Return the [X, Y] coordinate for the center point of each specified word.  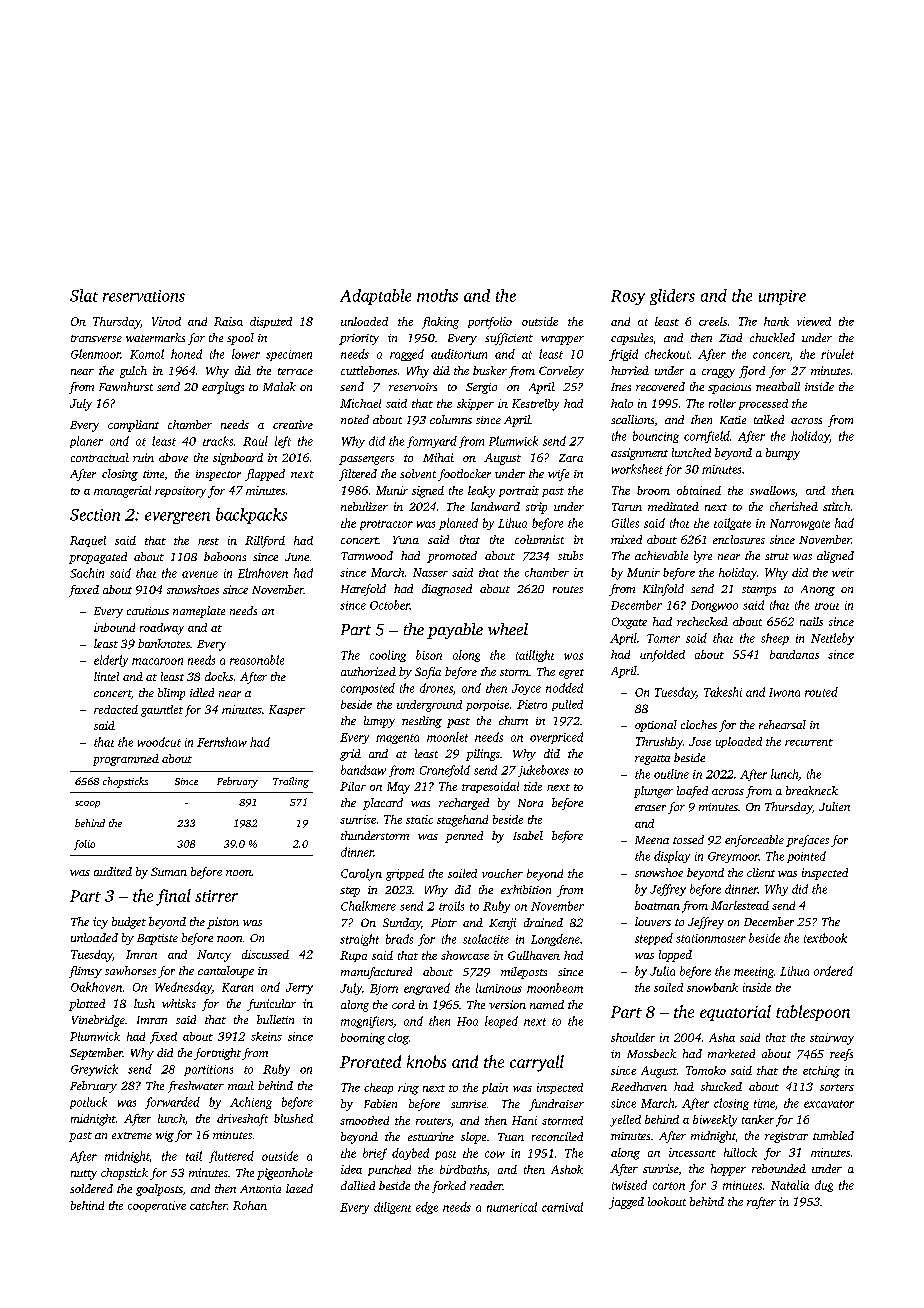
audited [113, 871]
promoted [452, 557]
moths [437, 295]
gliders [672, 297]
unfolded [662, 656]
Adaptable [375, 297]
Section [95, 515]
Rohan [250, 1205]
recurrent [809, 742]
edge [427, 1208]
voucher [502, 873]
